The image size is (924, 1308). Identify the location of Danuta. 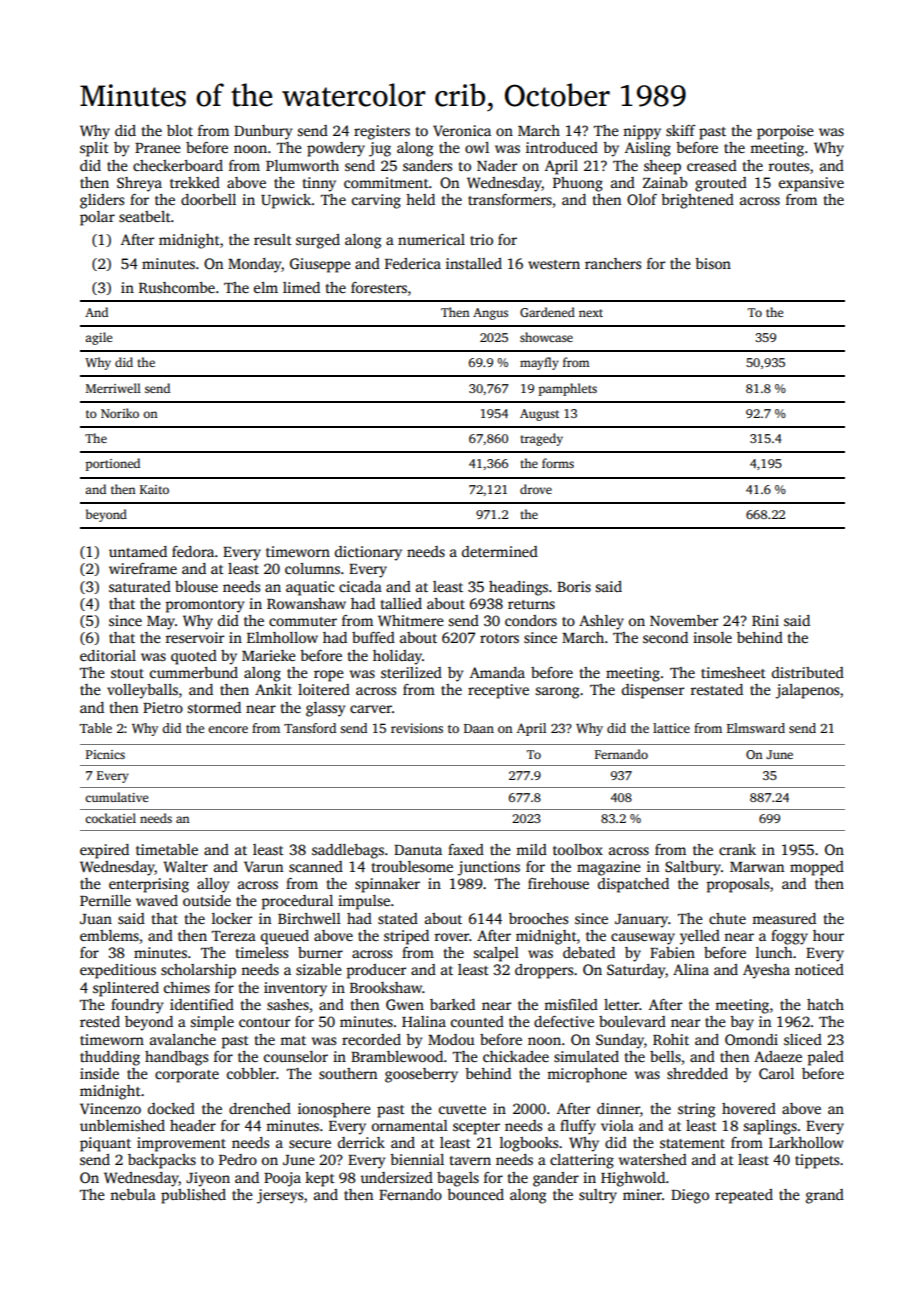
(418, 850).
